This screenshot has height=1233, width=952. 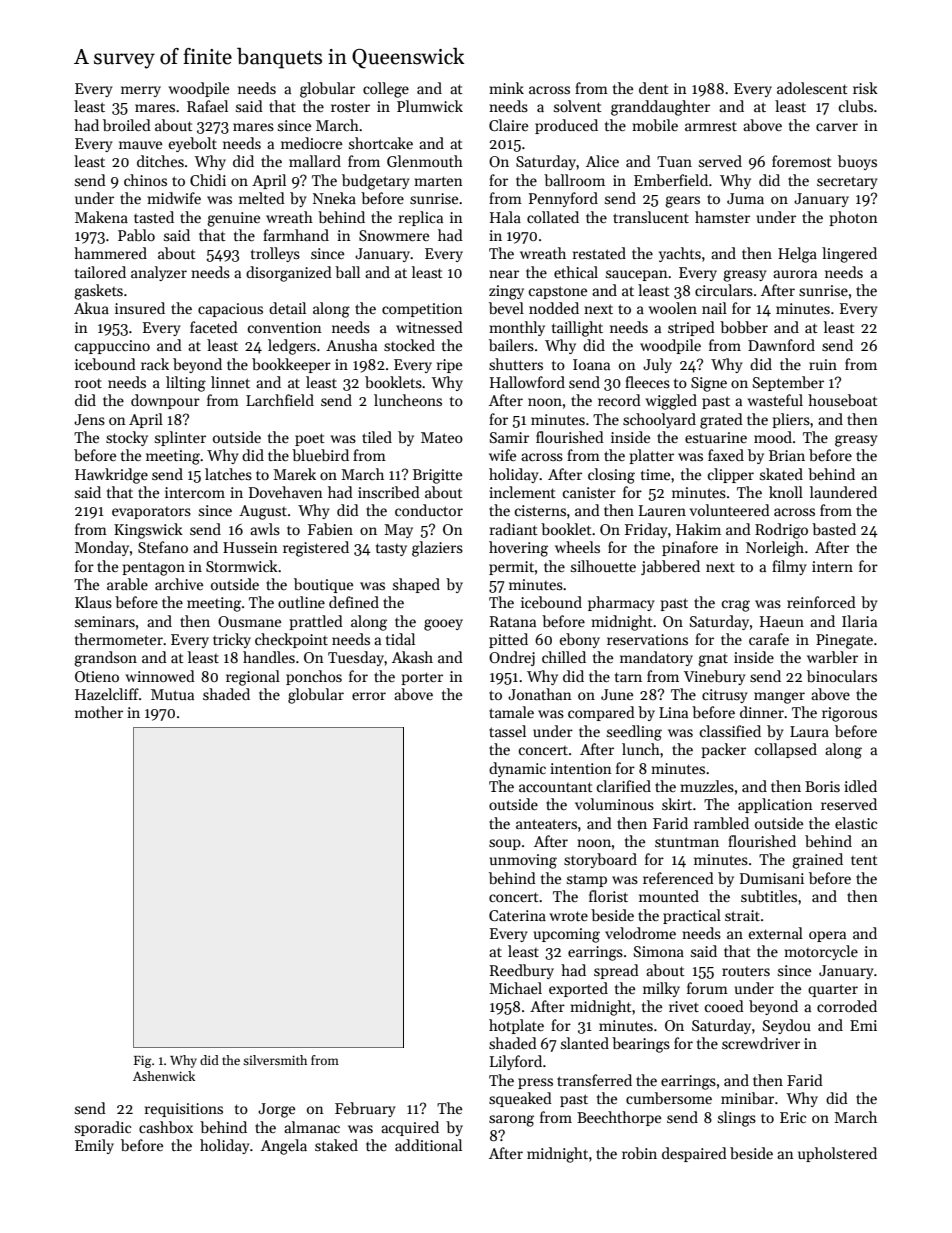 What do you see at coordinates (520, 1099) in the screenshot?
I see `squeaked` at bounding box center [520, 1099].
